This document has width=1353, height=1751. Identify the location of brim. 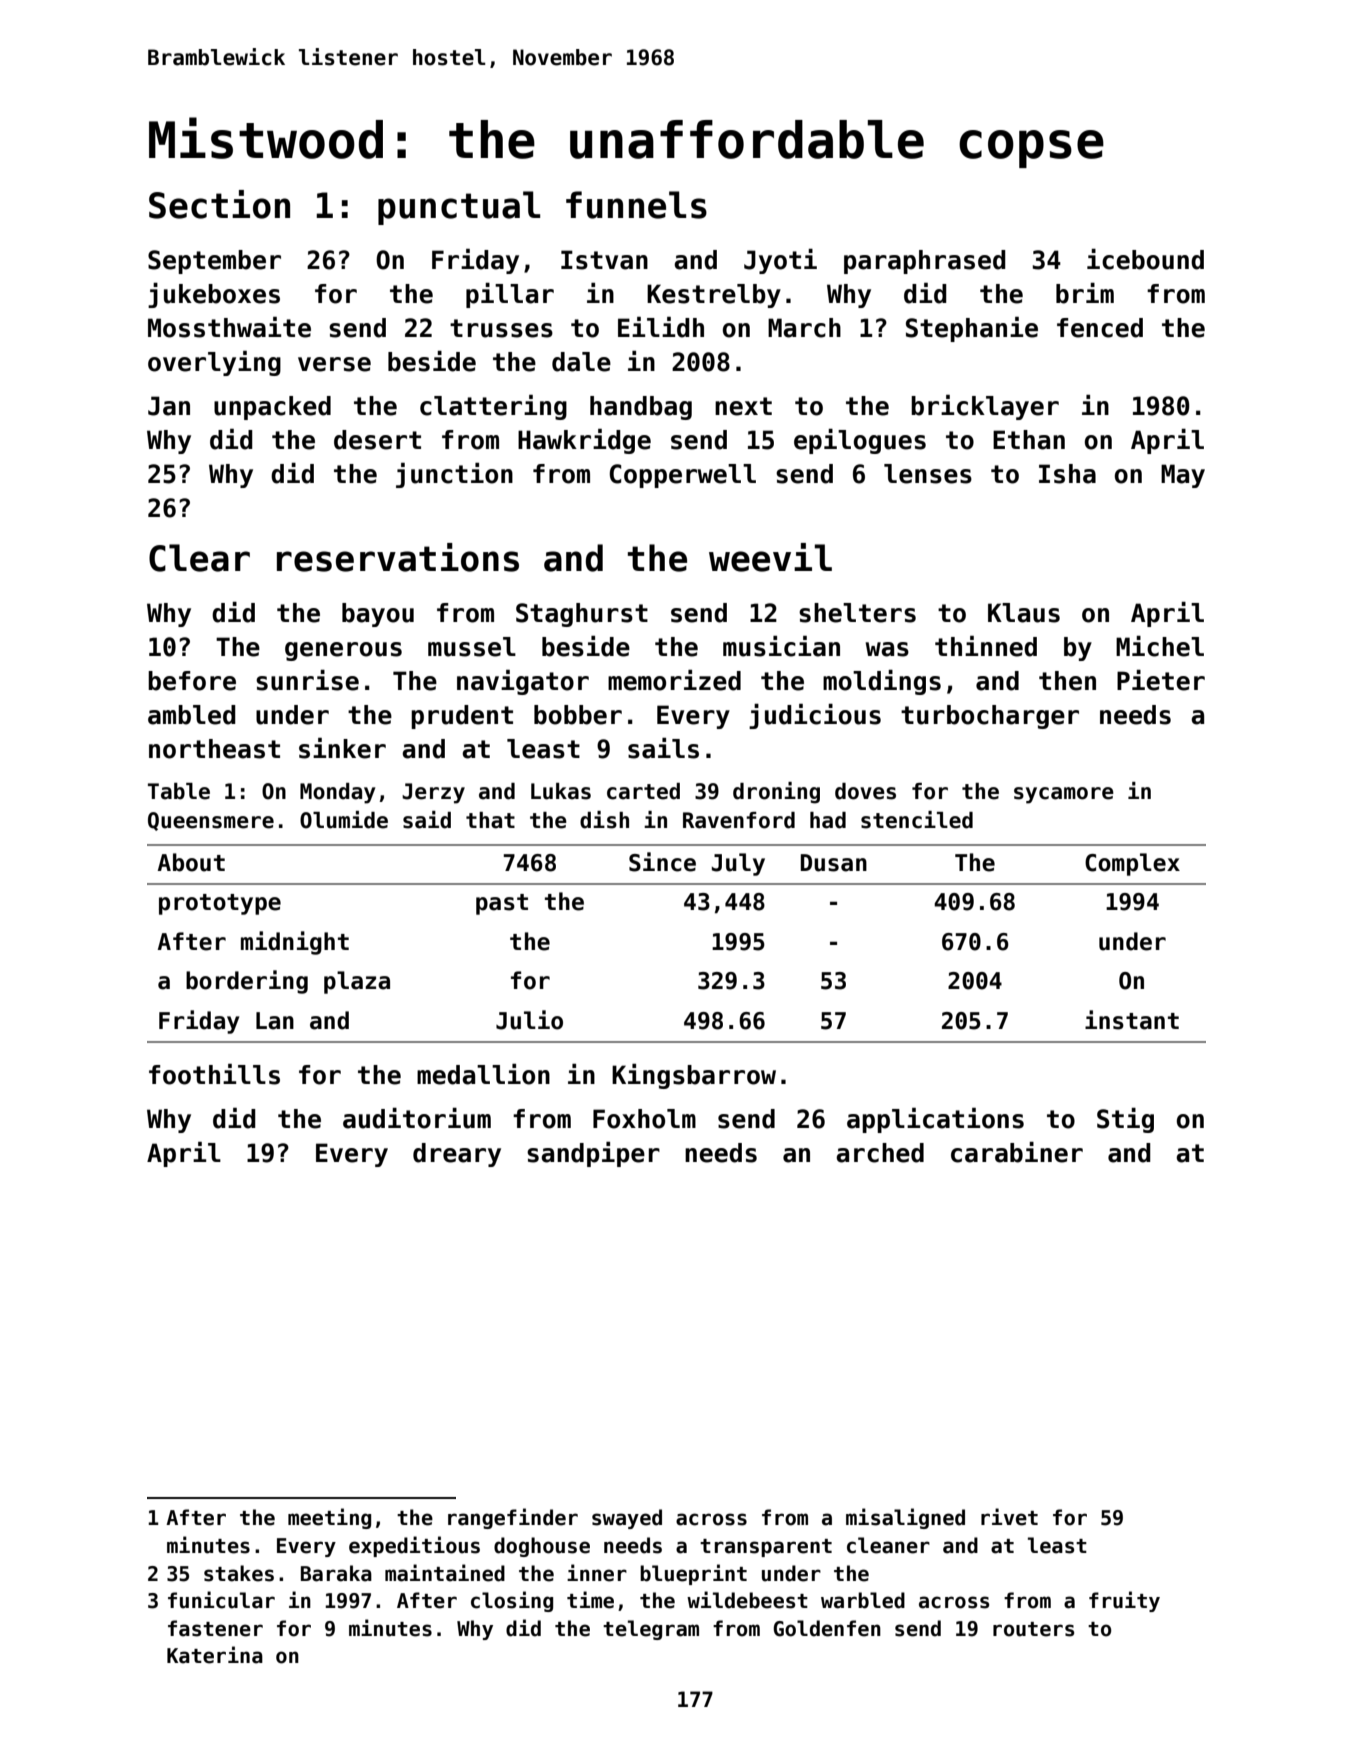
(1085, 293).
